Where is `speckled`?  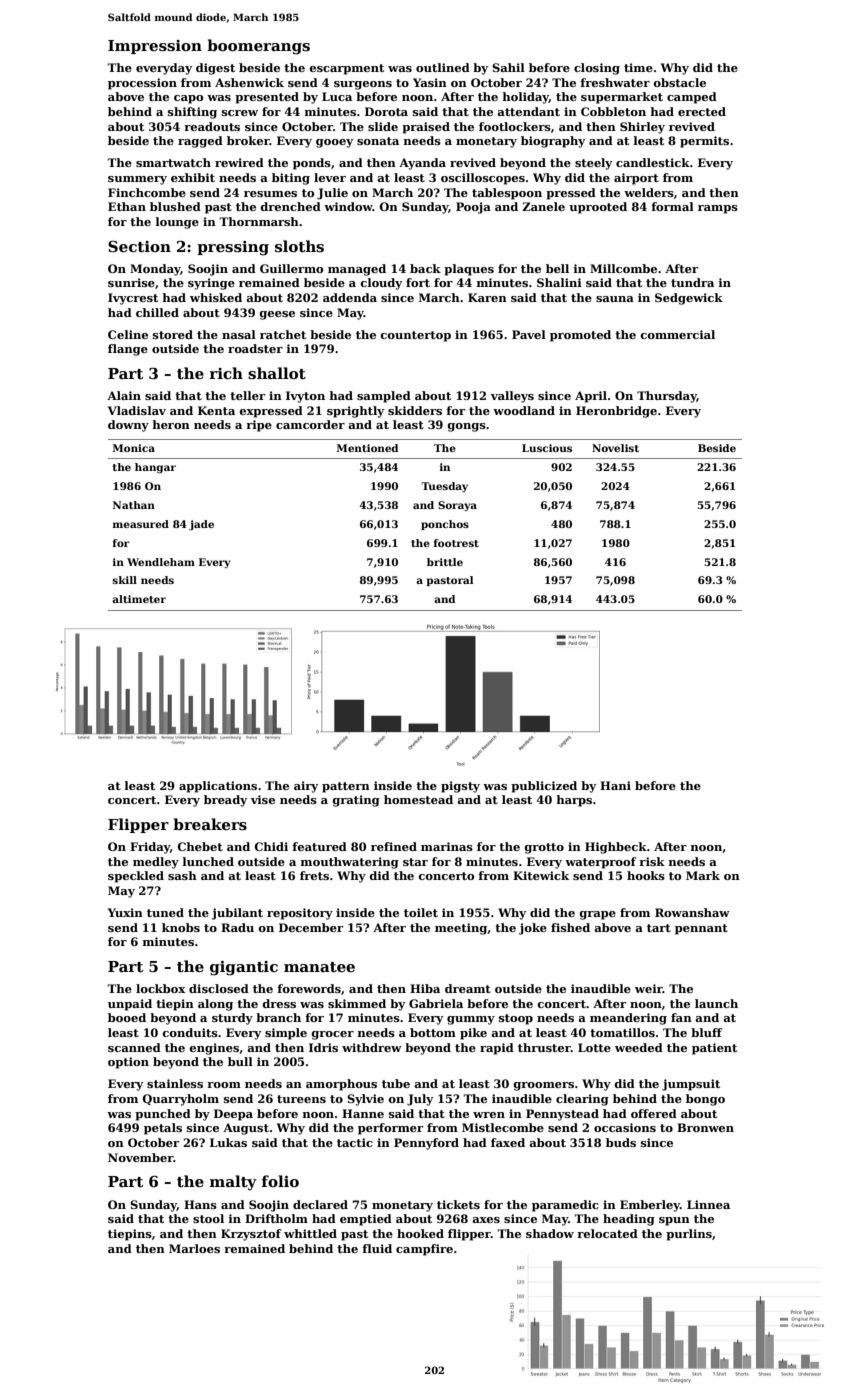
speckled is located at coordinates (136, 877).
